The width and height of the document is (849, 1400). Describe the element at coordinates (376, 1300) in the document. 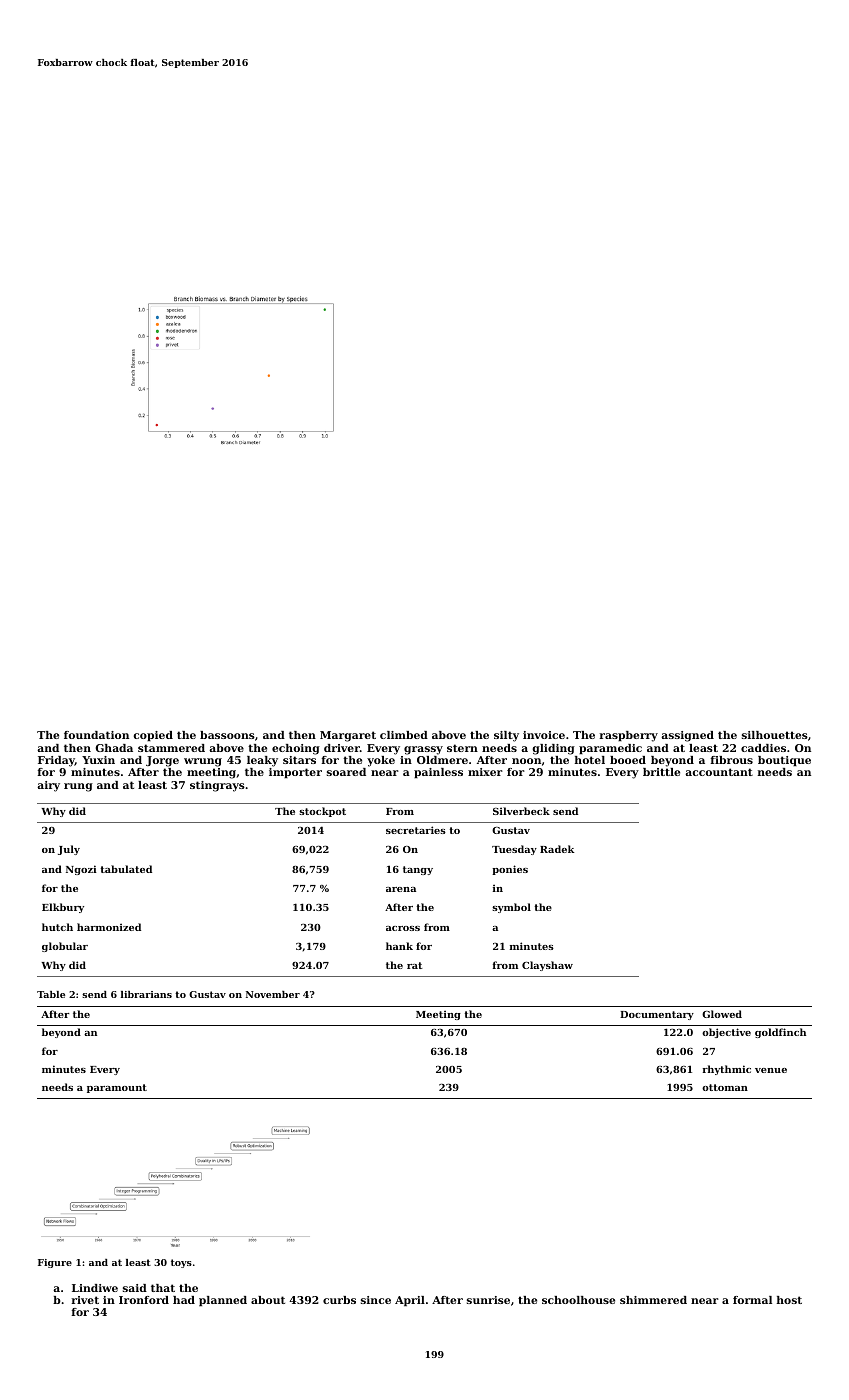

I see `since` at that location.
